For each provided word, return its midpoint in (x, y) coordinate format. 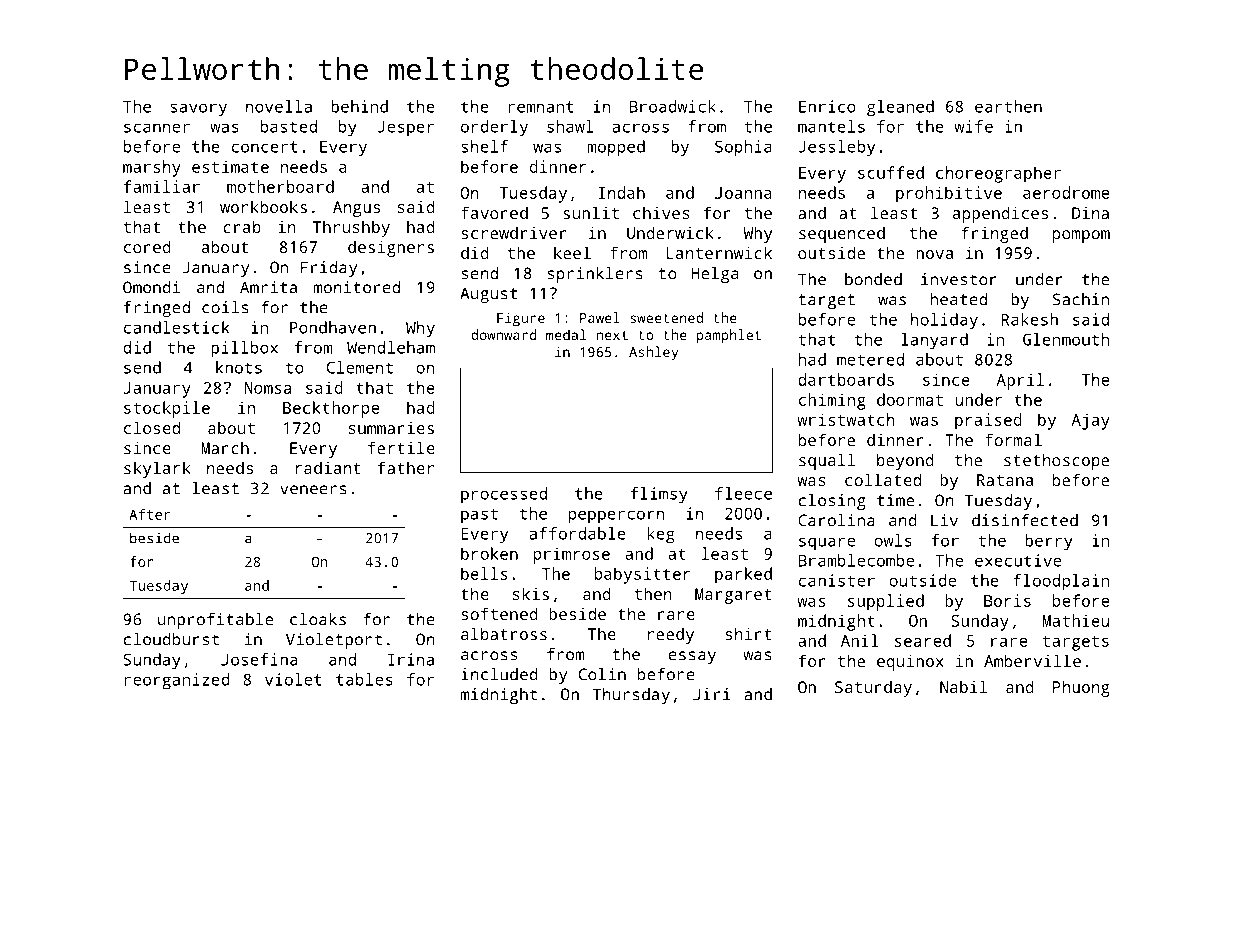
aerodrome (1066, 192)
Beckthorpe (331, 409)
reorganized (177, 681)
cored (147, 246)
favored (494, 212)
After (149, 514)
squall (827, 461)
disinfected (1025, 520)
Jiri (711, 694)
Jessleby (836, 148)
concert (265, 147)
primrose (572, 555)
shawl (570, 126)
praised (988, 421)
